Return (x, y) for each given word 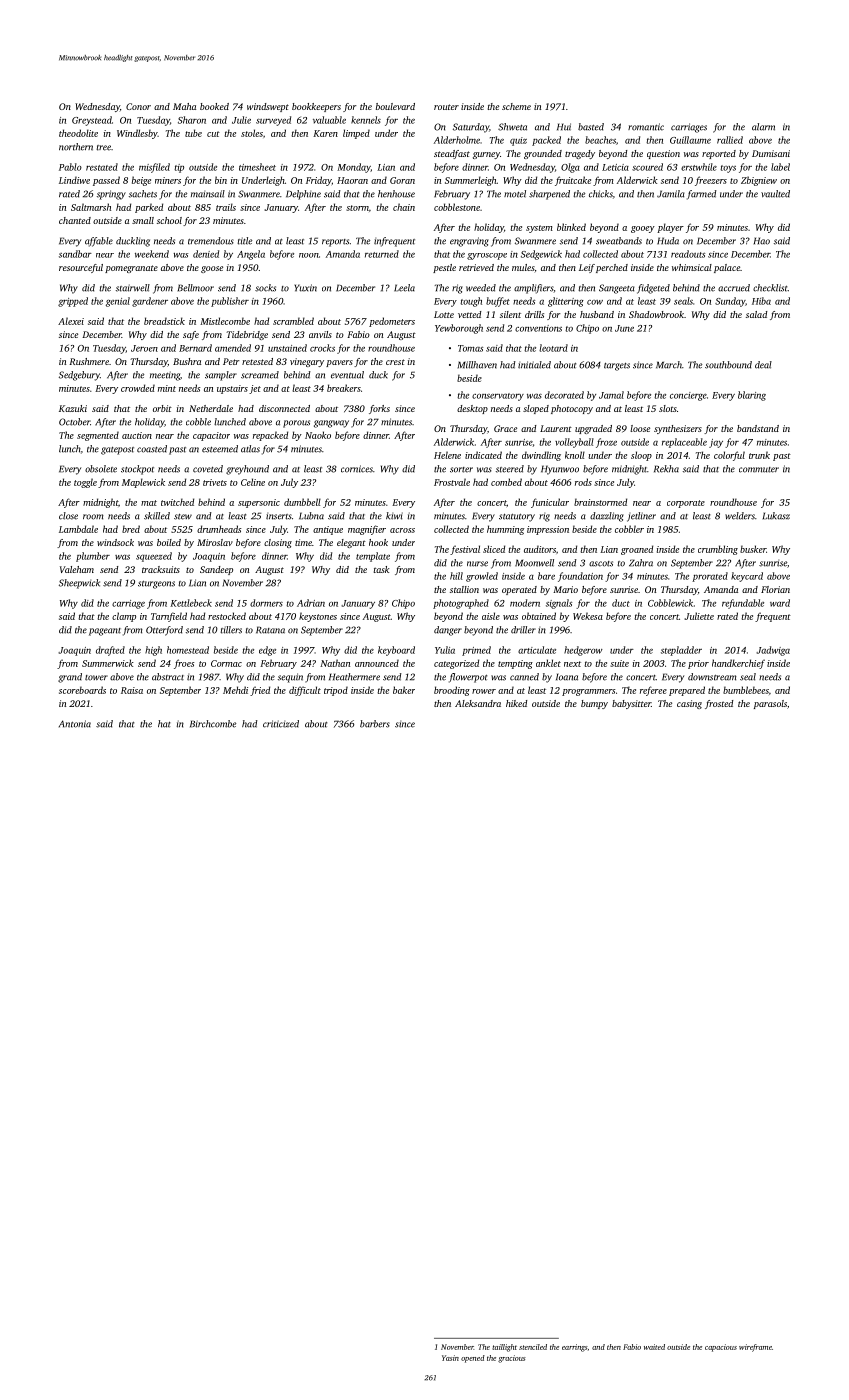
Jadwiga (773, 651)
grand (70, 678)
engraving (469, 242)
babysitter (631, 704)
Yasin (450, 1358)
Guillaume (690, 140)
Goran (402, 180)
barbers (375, 724)
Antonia (75, 724)
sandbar (75, 254)
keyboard (396, 651)
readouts (688, 254)
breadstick (164, 321)
